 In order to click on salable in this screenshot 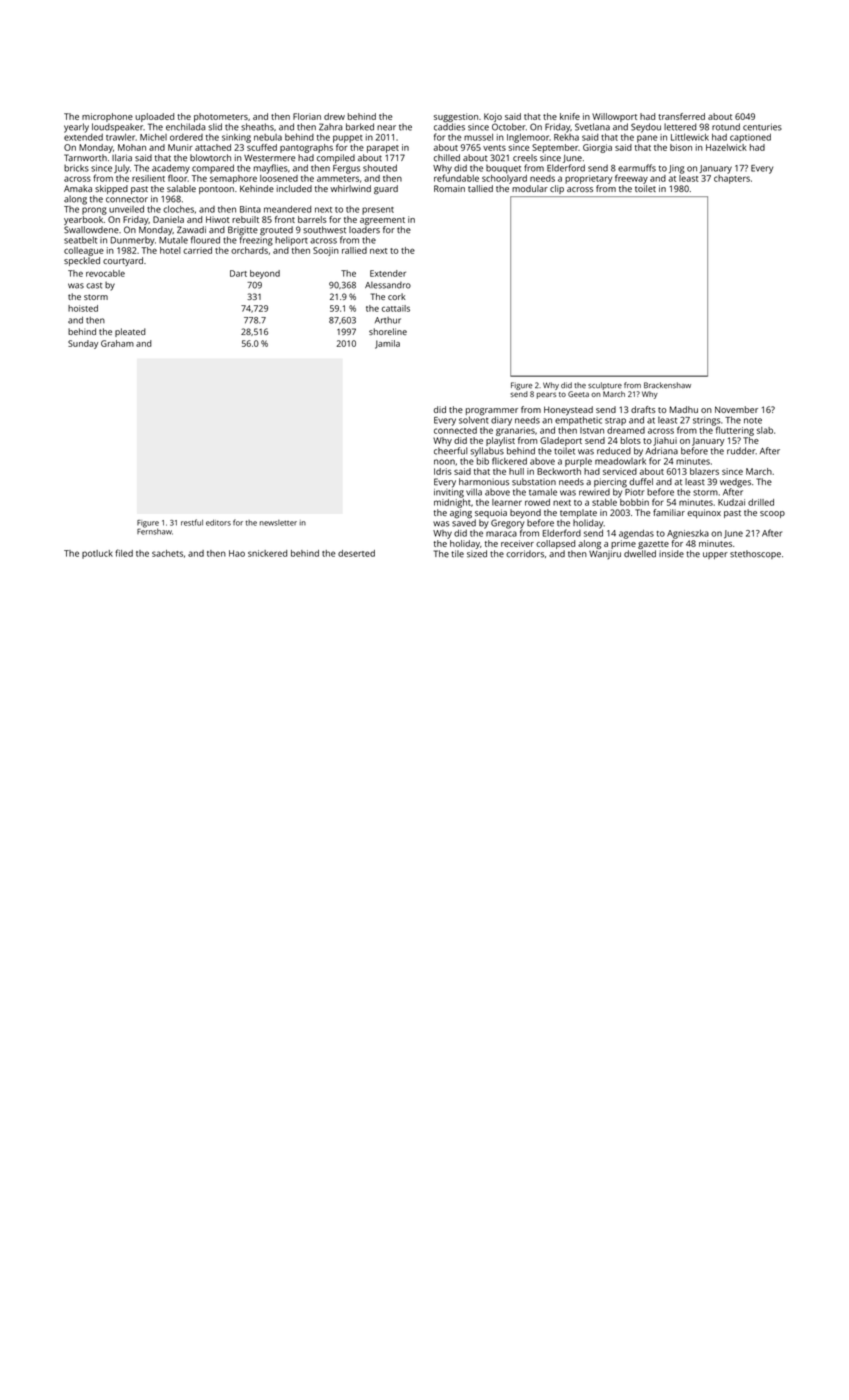, I will do `click(181, 188)`.
